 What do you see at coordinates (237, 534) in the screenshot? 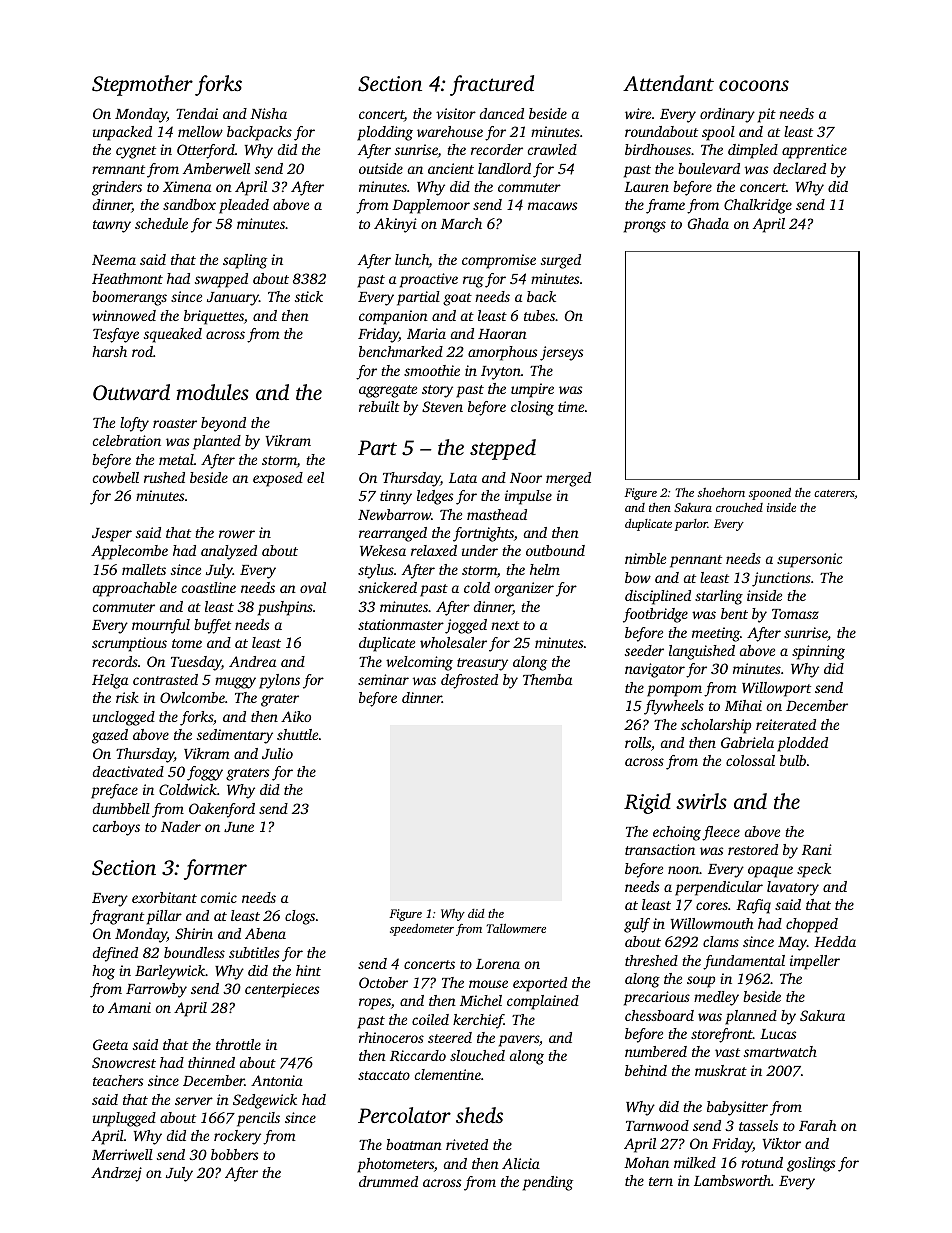
I see `rower` at bounding box center [237, 534].
